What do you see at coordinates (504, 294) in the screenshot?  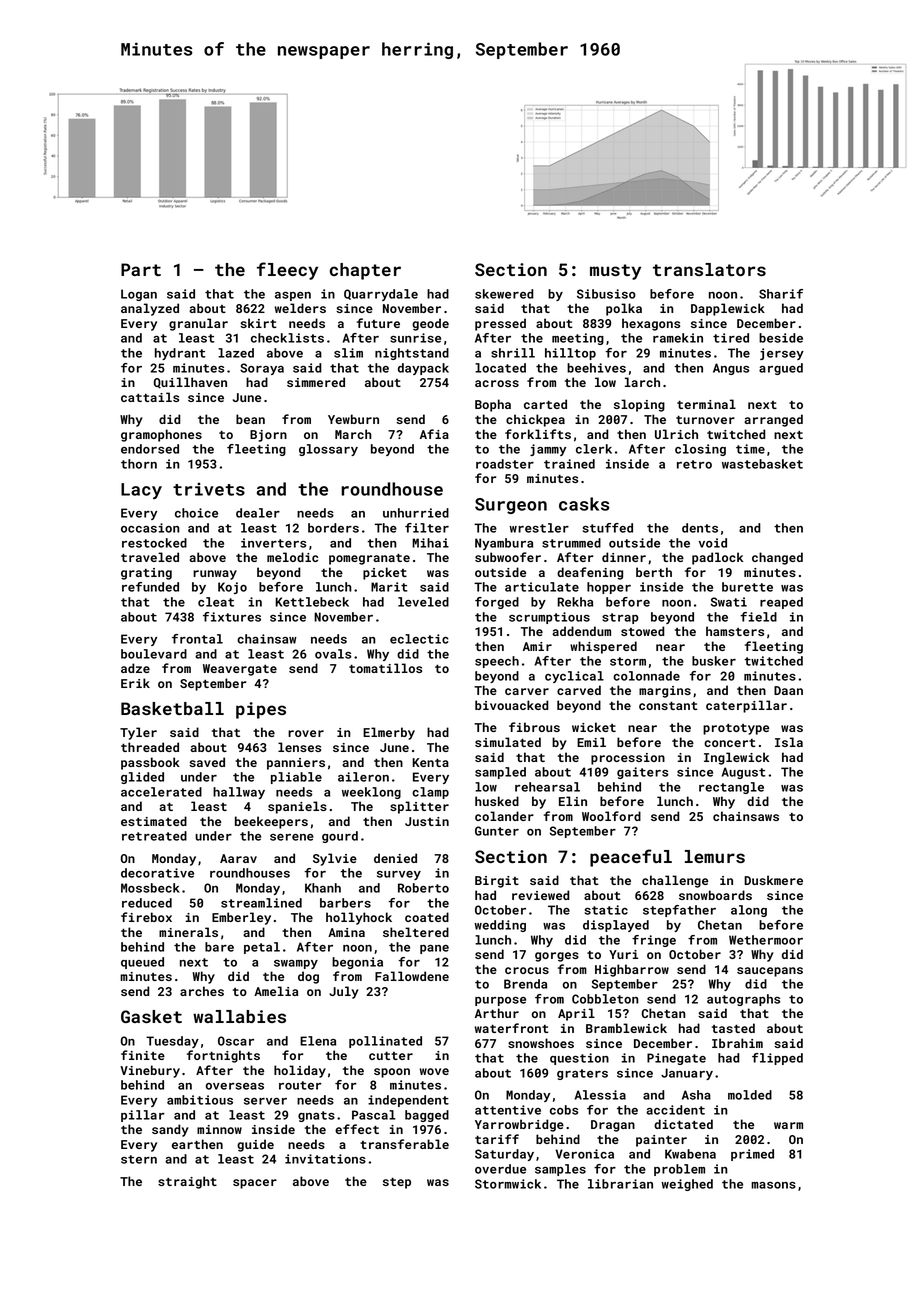 I see `skewered` at bounding box center [504, 294].
